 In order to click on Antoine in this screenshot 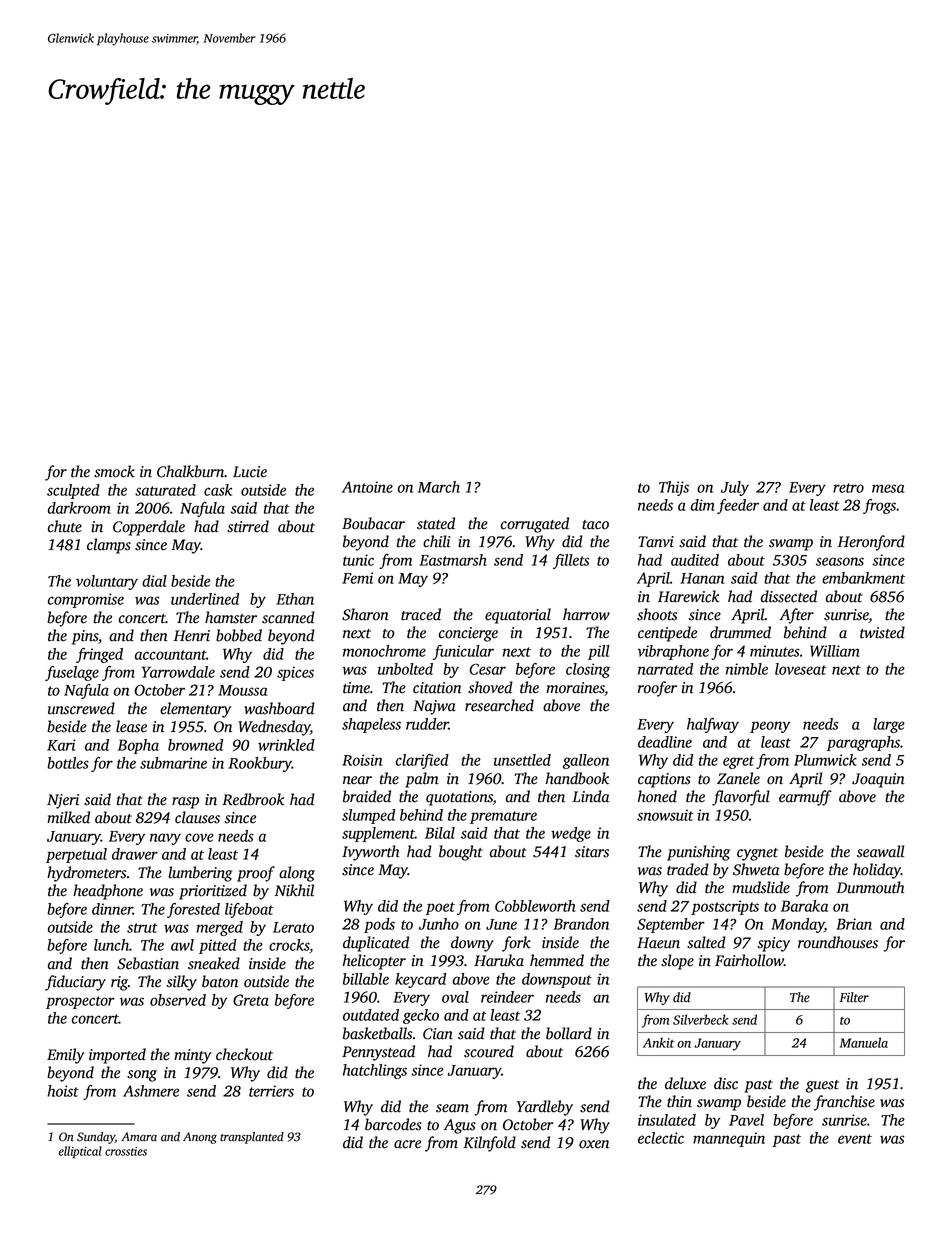, I will do `click(367, 487)`.
